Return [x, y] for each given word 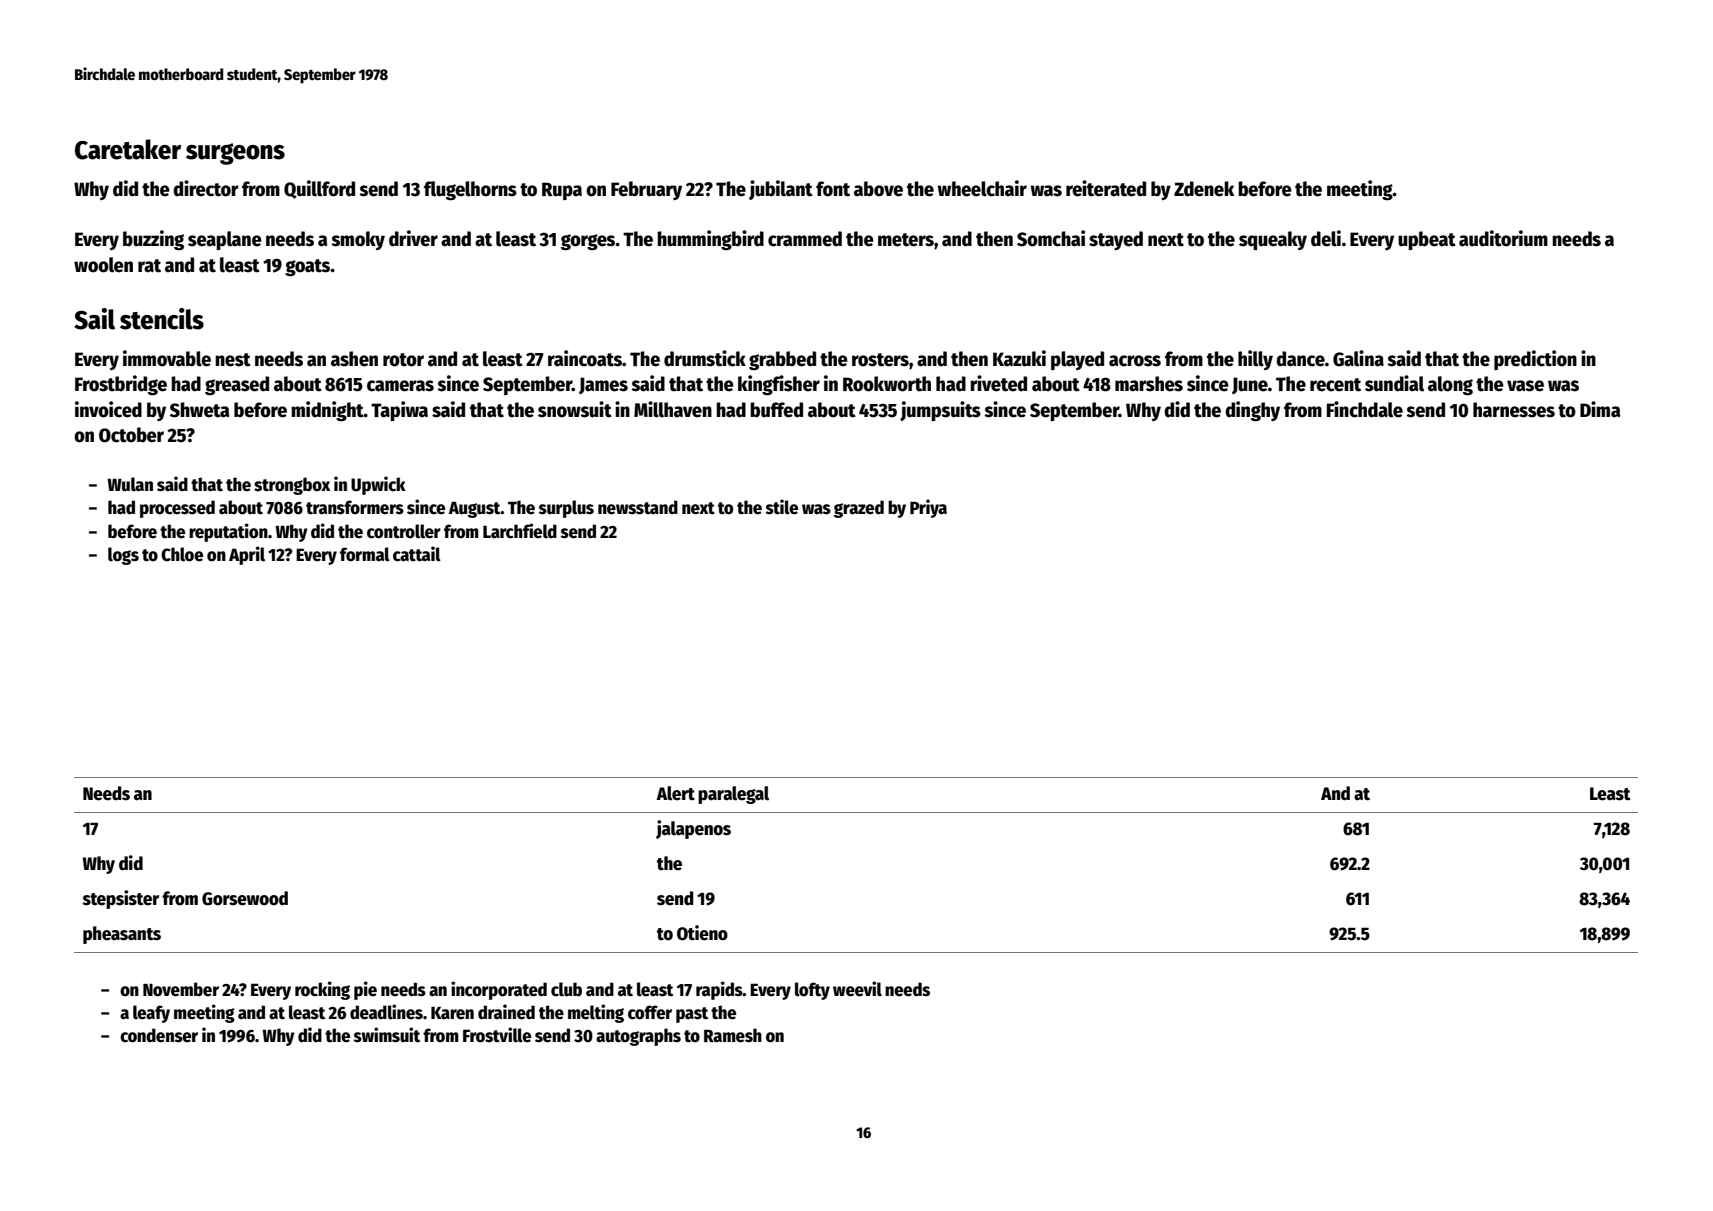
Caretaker [128, 149]
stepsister [121, 899]
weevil [857, 989]
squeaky [1273, 240]
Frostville [497, 1035]
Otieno [702, 933]
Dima [1600, 409]
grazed [859, 509]
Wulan [130, 484]
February [646, 190]
